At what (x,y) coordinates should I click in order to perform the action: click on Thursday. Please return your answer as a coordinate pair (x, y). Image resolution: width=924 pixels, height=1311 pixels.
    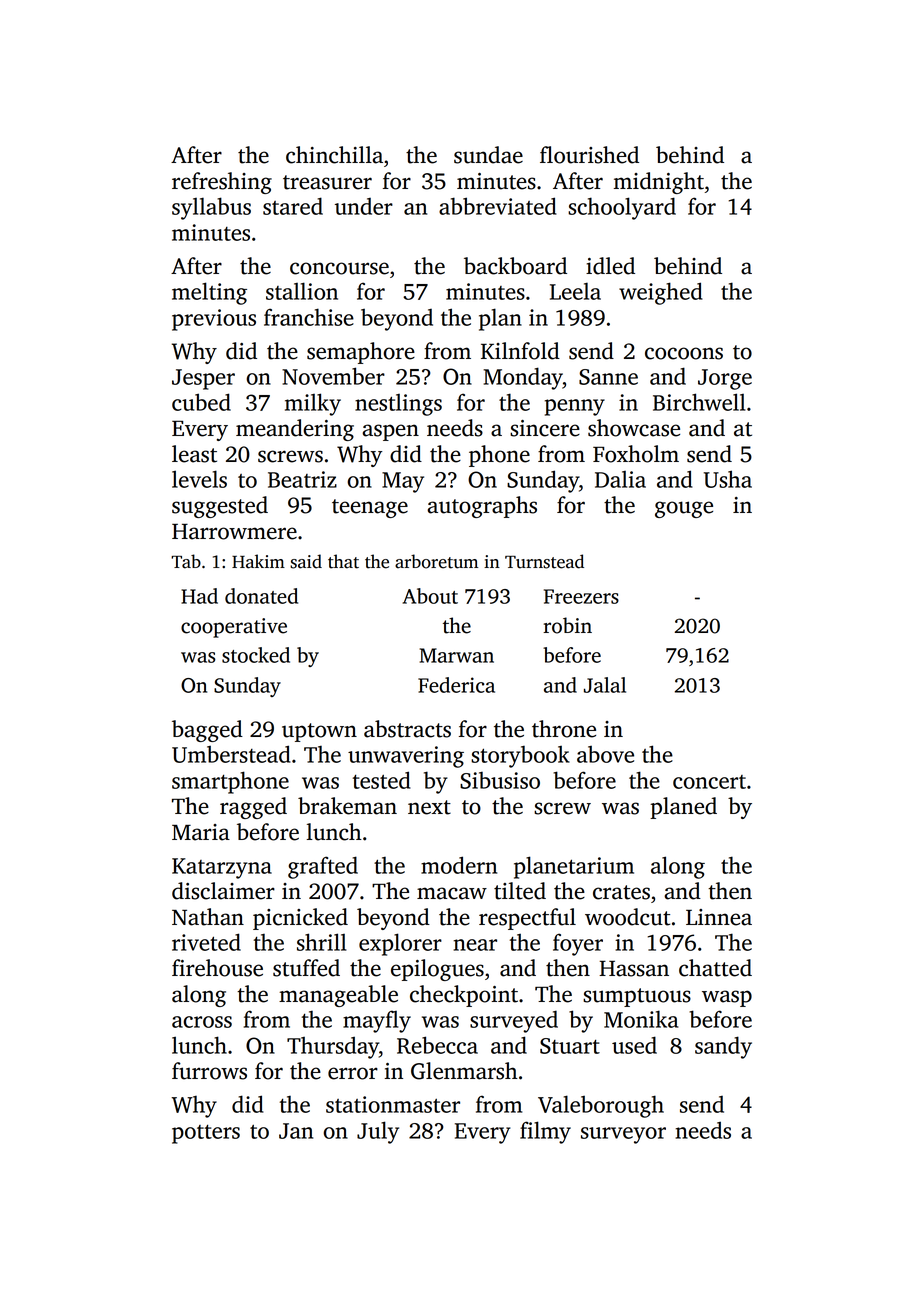
    Looking at the image, I should click on (333, 1047).
